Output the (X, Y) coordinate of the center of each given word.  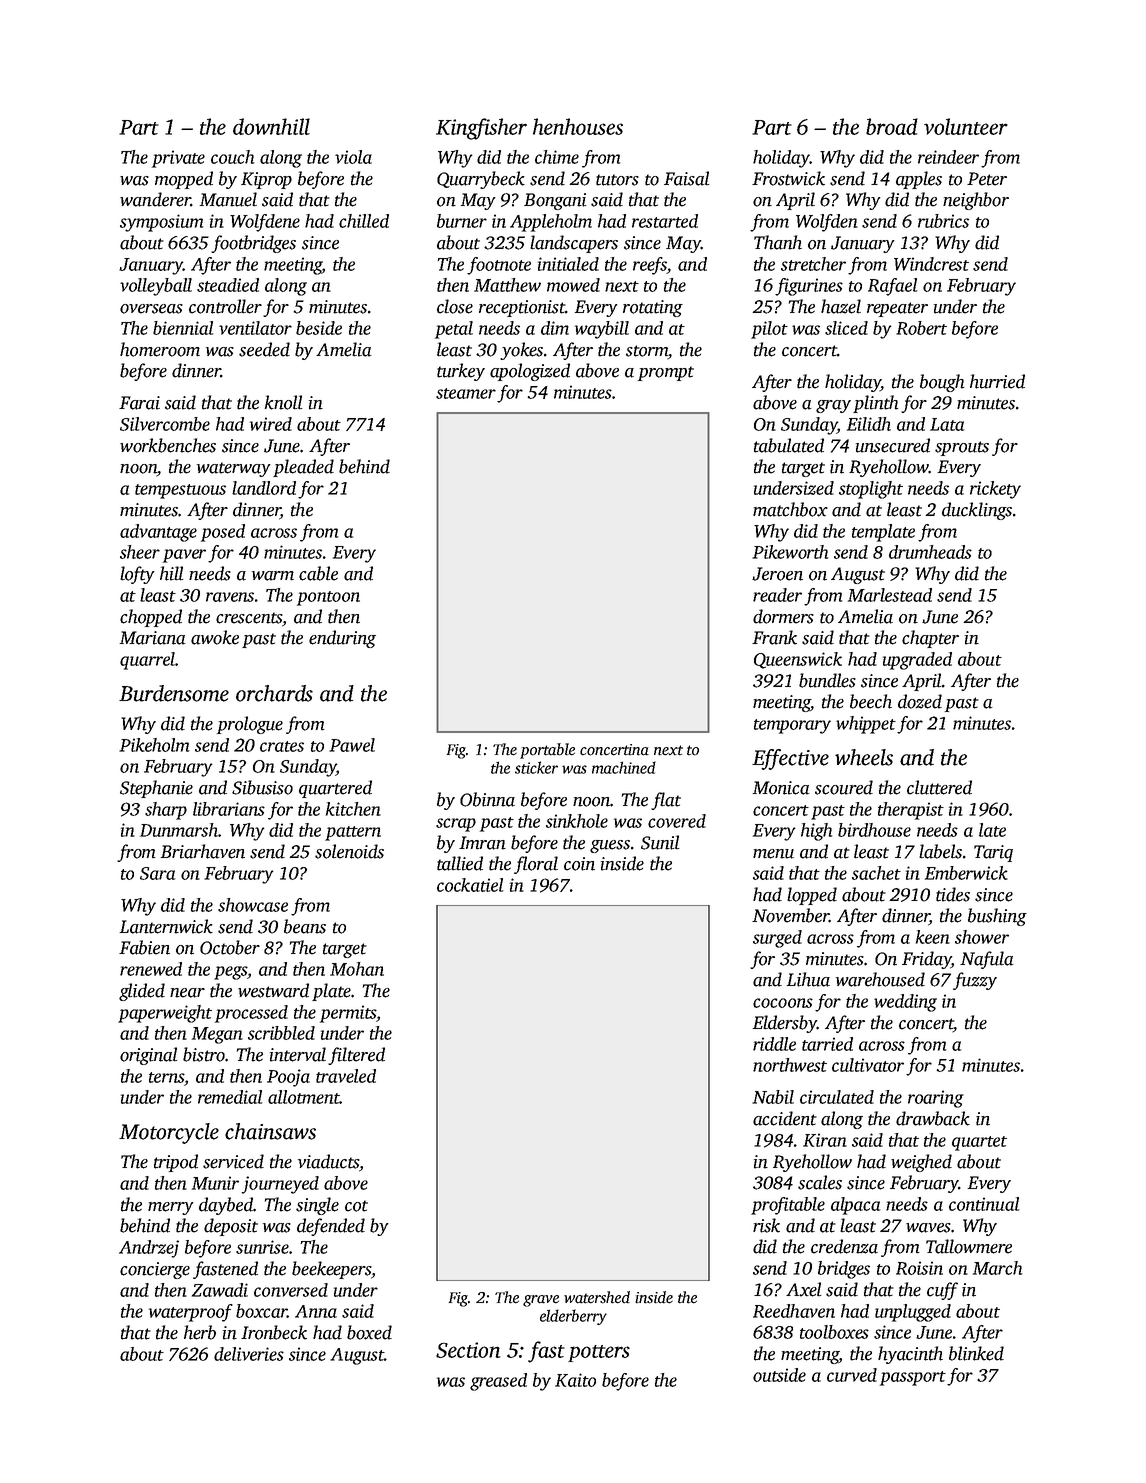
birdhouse (874, 830)
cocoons (783, 1003)
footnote (499, 266)
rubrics (943, 221)
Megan (217, 1035)
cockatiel (470, 885)
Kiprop (266, 180)
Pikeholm (154, 745)
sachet (876, 873)
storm (647, 351)
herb (200, 1332)
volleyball (156, 287)
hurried (997, 381)
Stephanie (156, 789)
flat (666, 801)
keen (933, 937)
